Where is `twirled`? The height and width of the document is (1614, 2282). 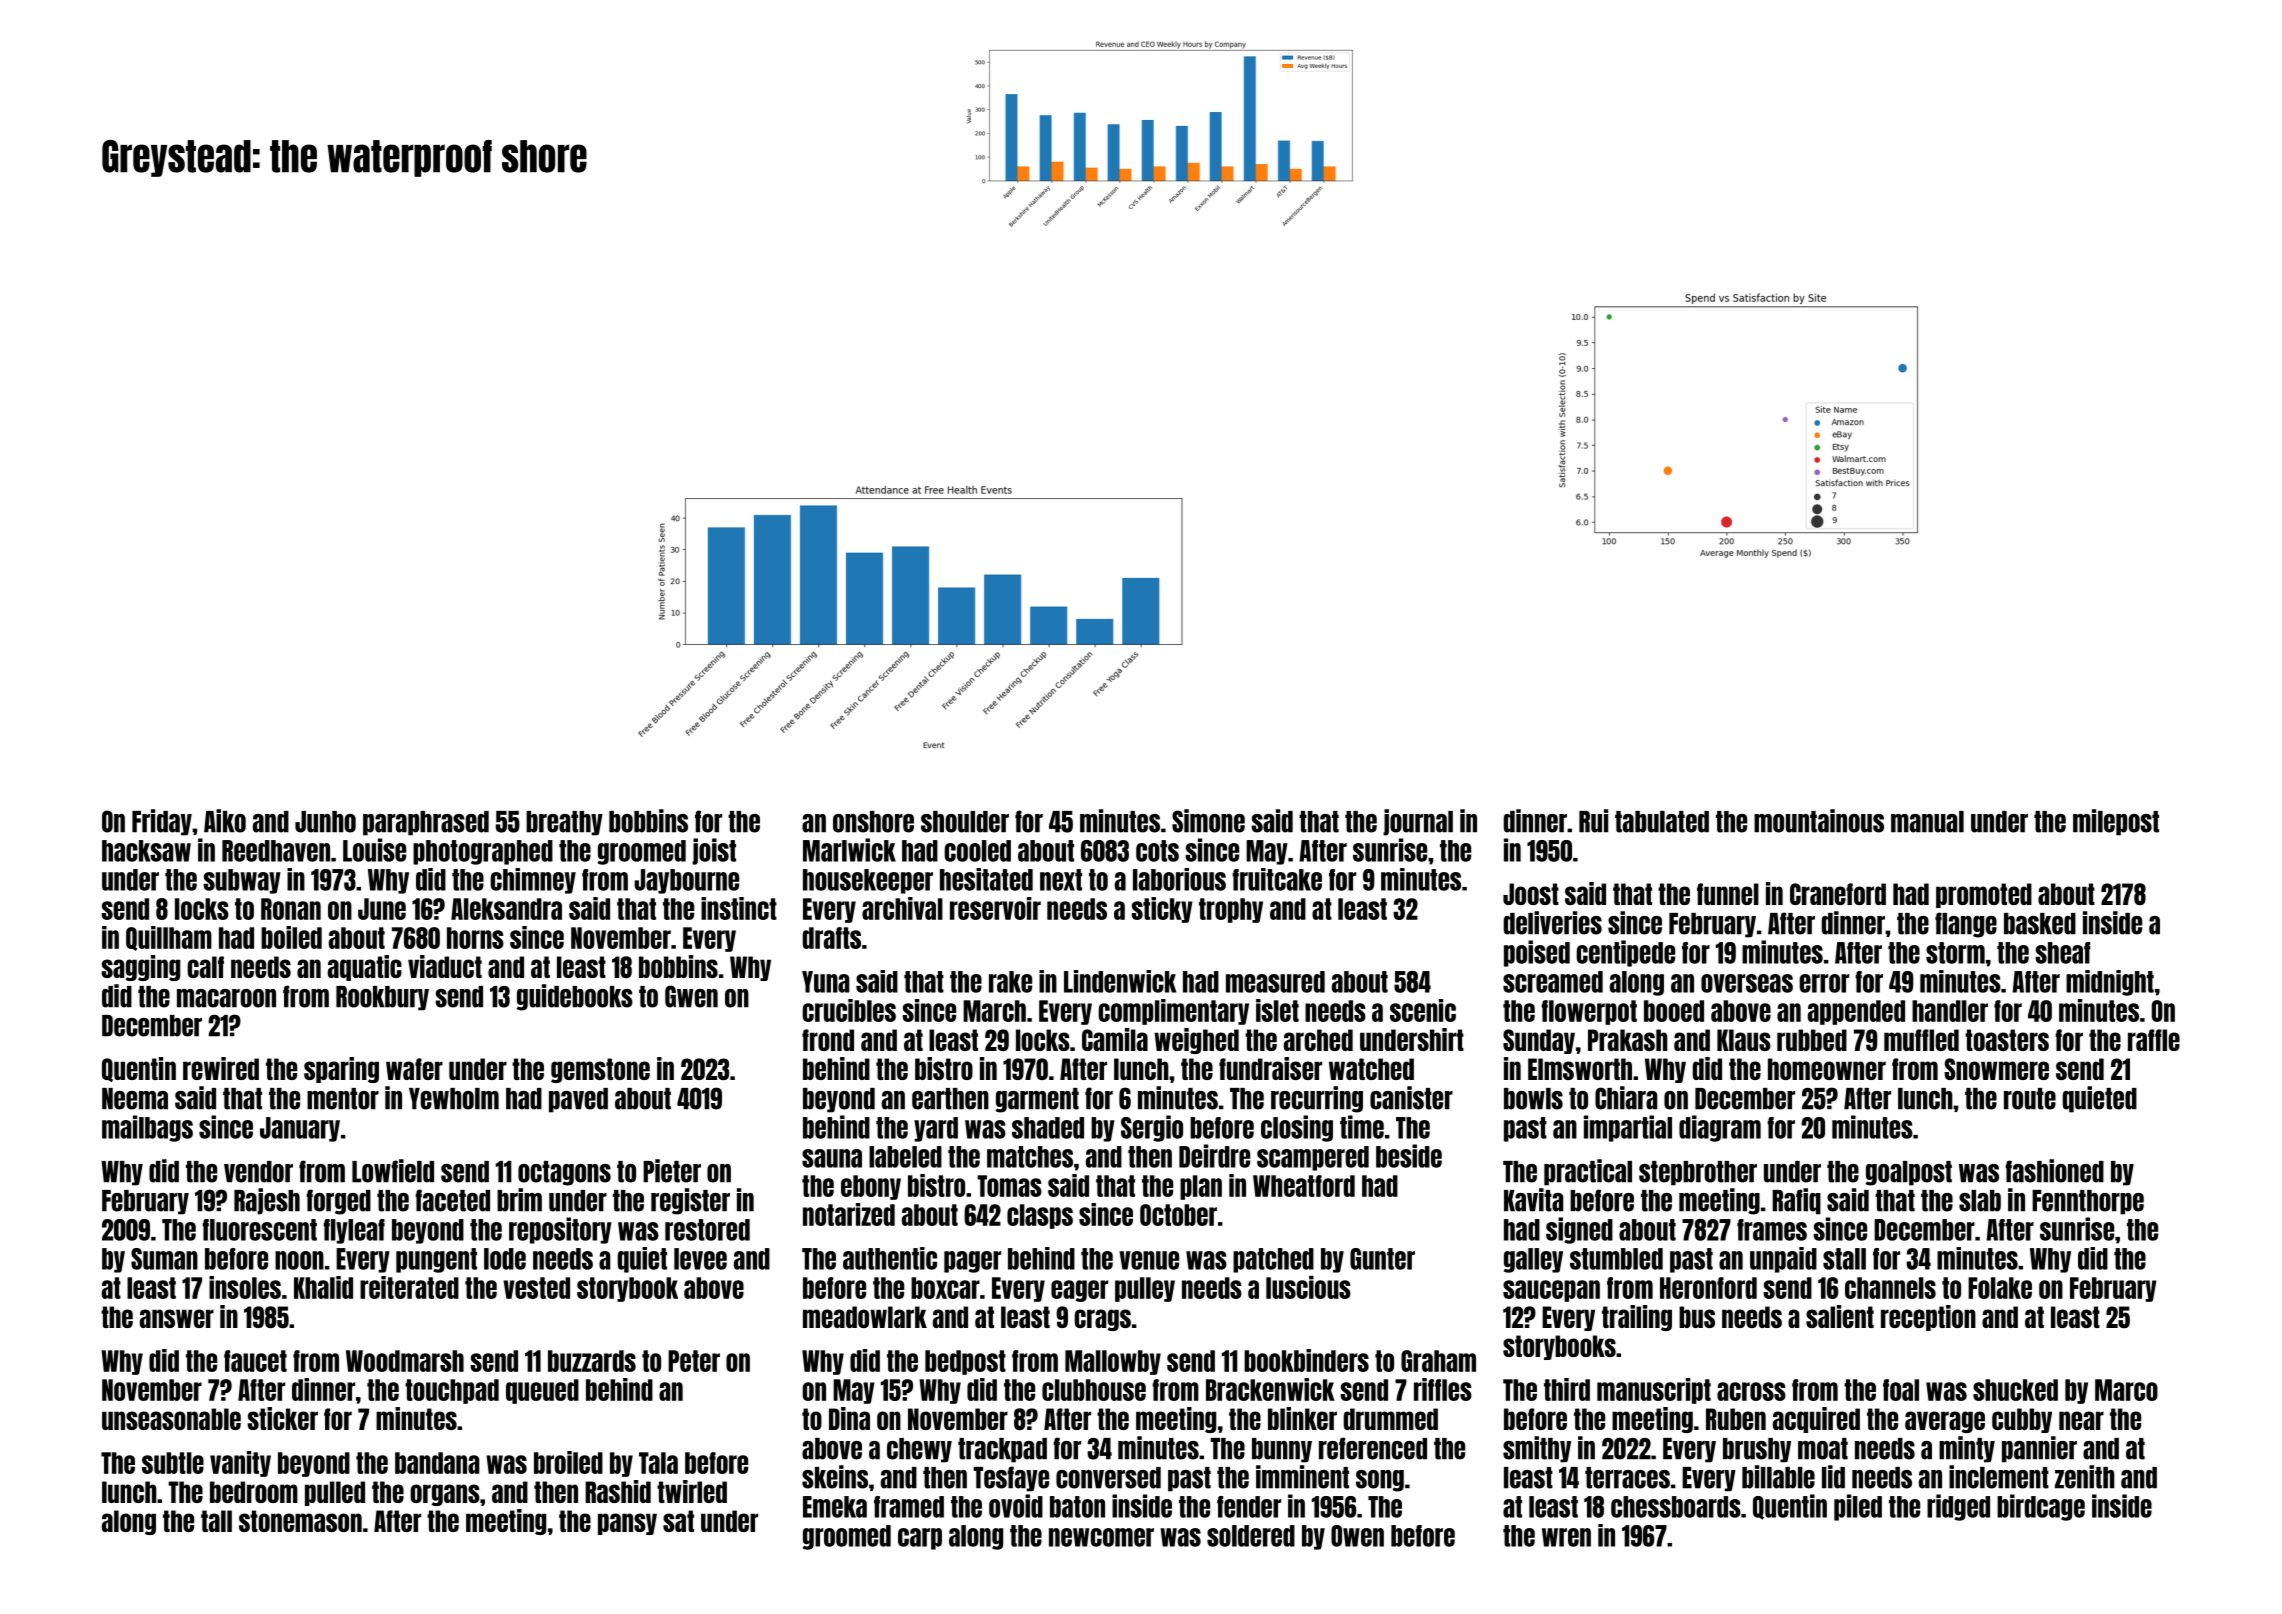 twirled is located at coordinates (692, 1491).
